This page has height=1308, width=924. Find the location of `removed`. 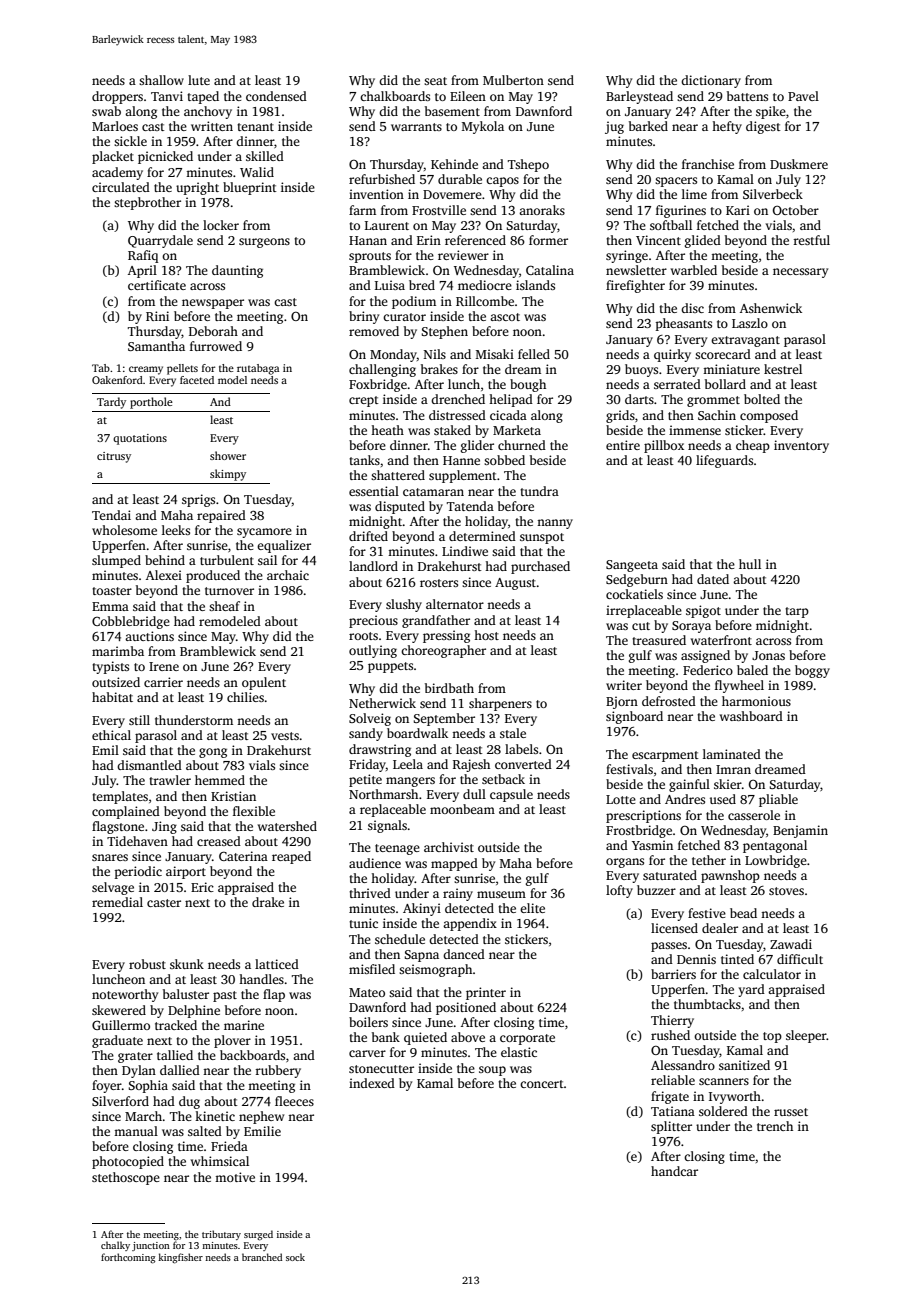

removed is located at coordinates (374, 331).
